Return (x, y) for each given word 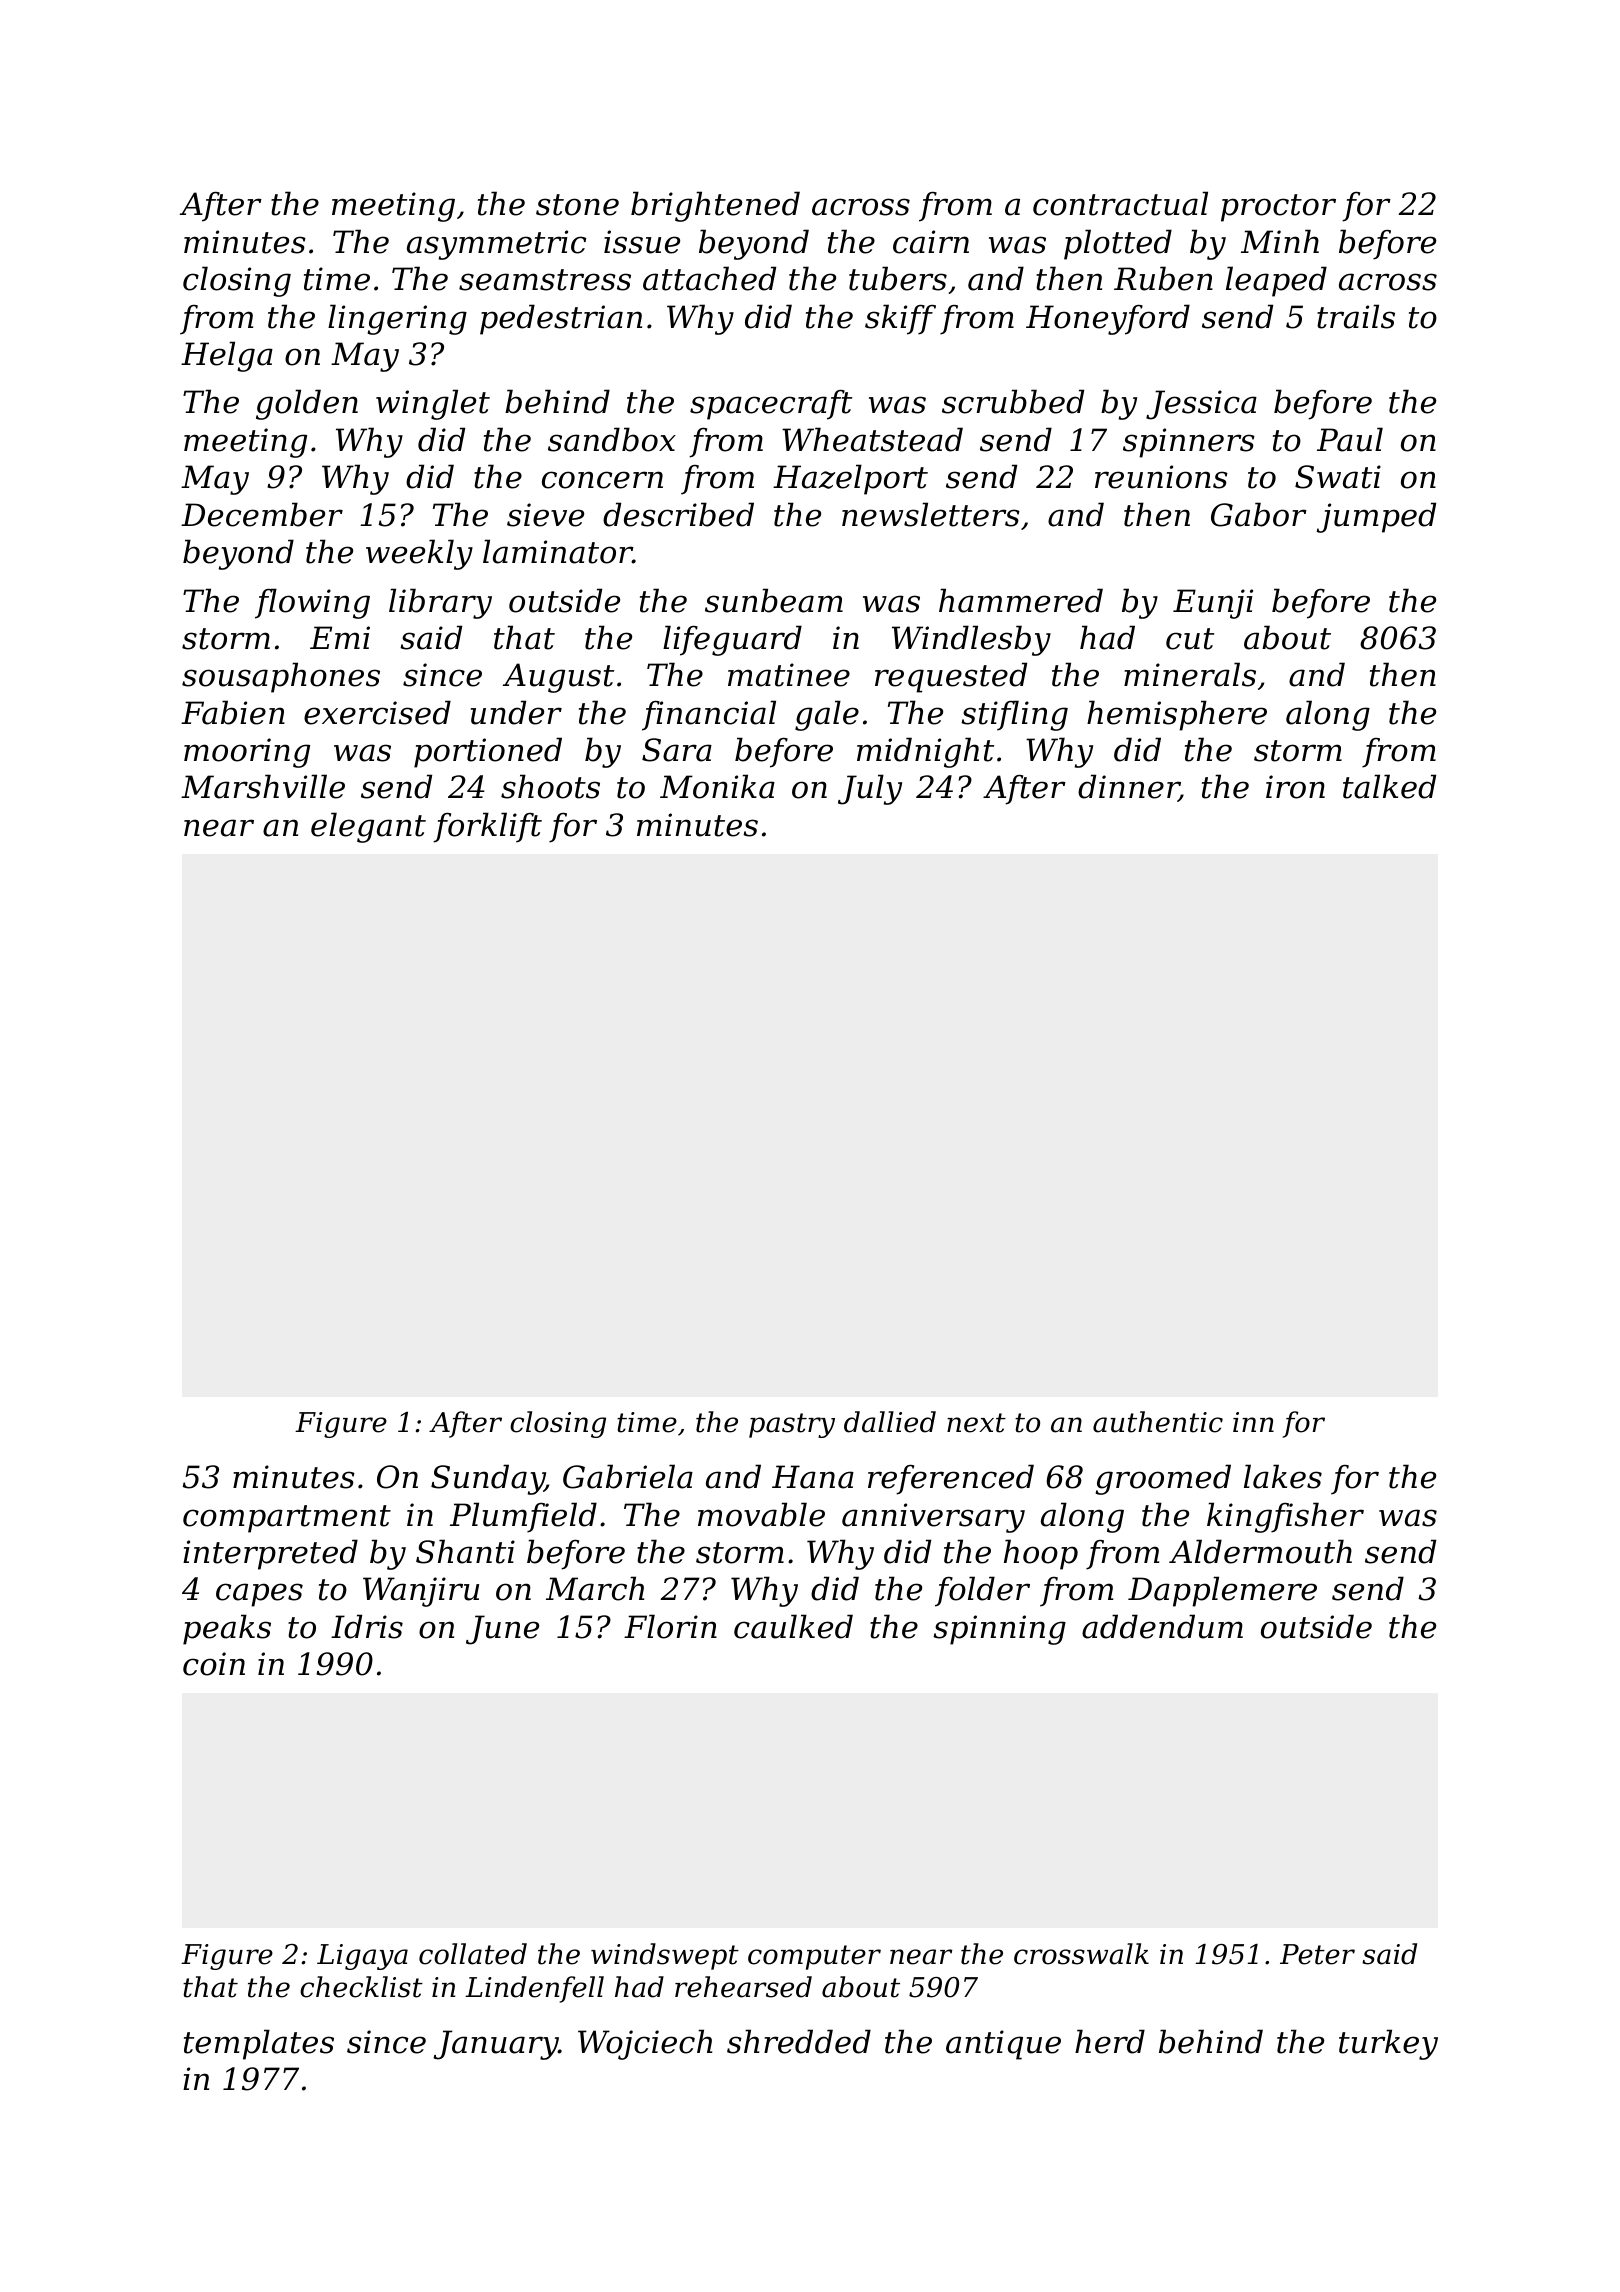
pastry (792, 1425)
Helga (227, 356)
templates (259, 2044)
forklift (487, 827)
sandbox (612, 439)
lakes (1283, 1476)
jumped (1376, 517)
